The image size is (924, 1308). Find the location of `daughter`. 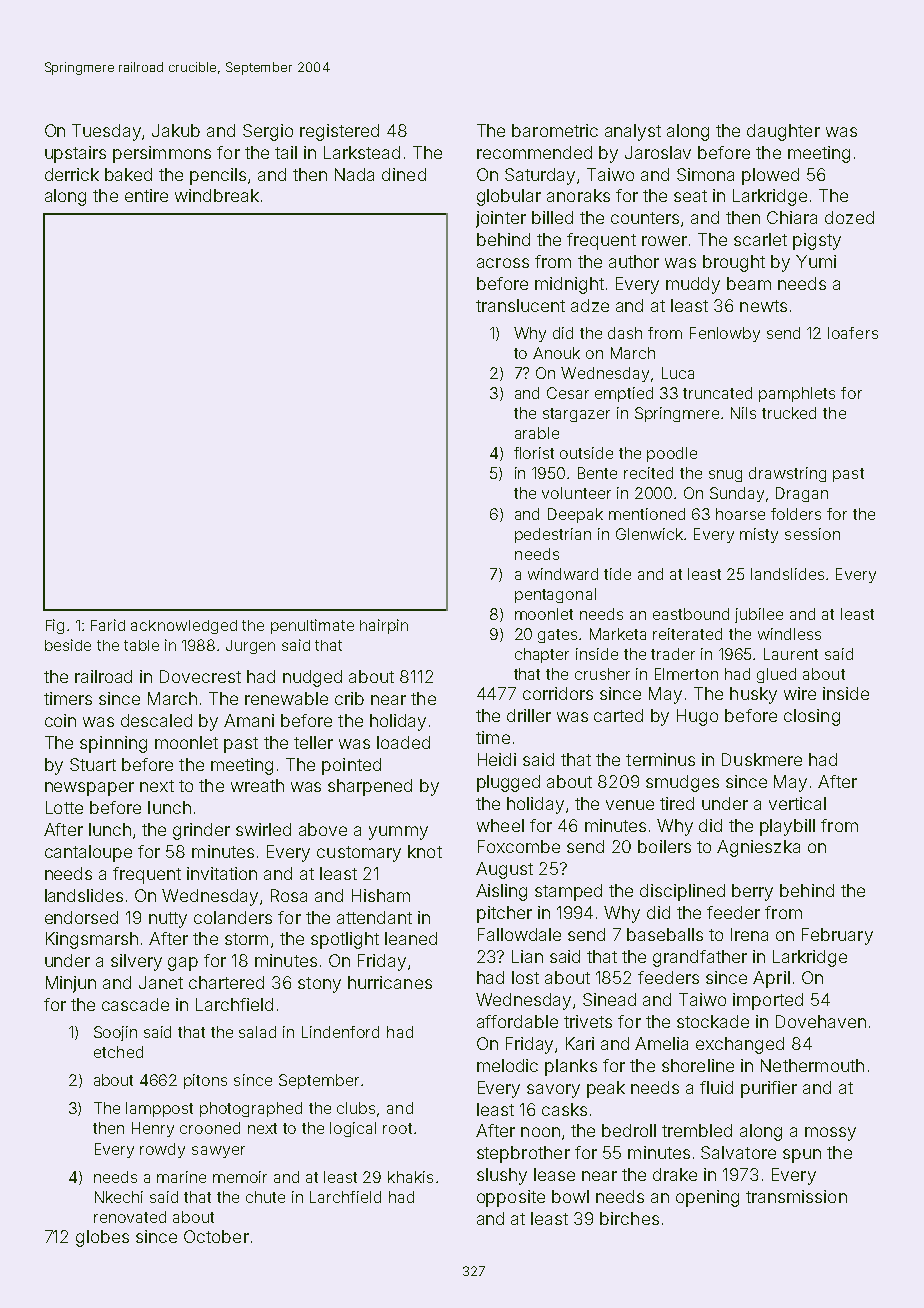

daughter is located at coordinates (783, 132).
